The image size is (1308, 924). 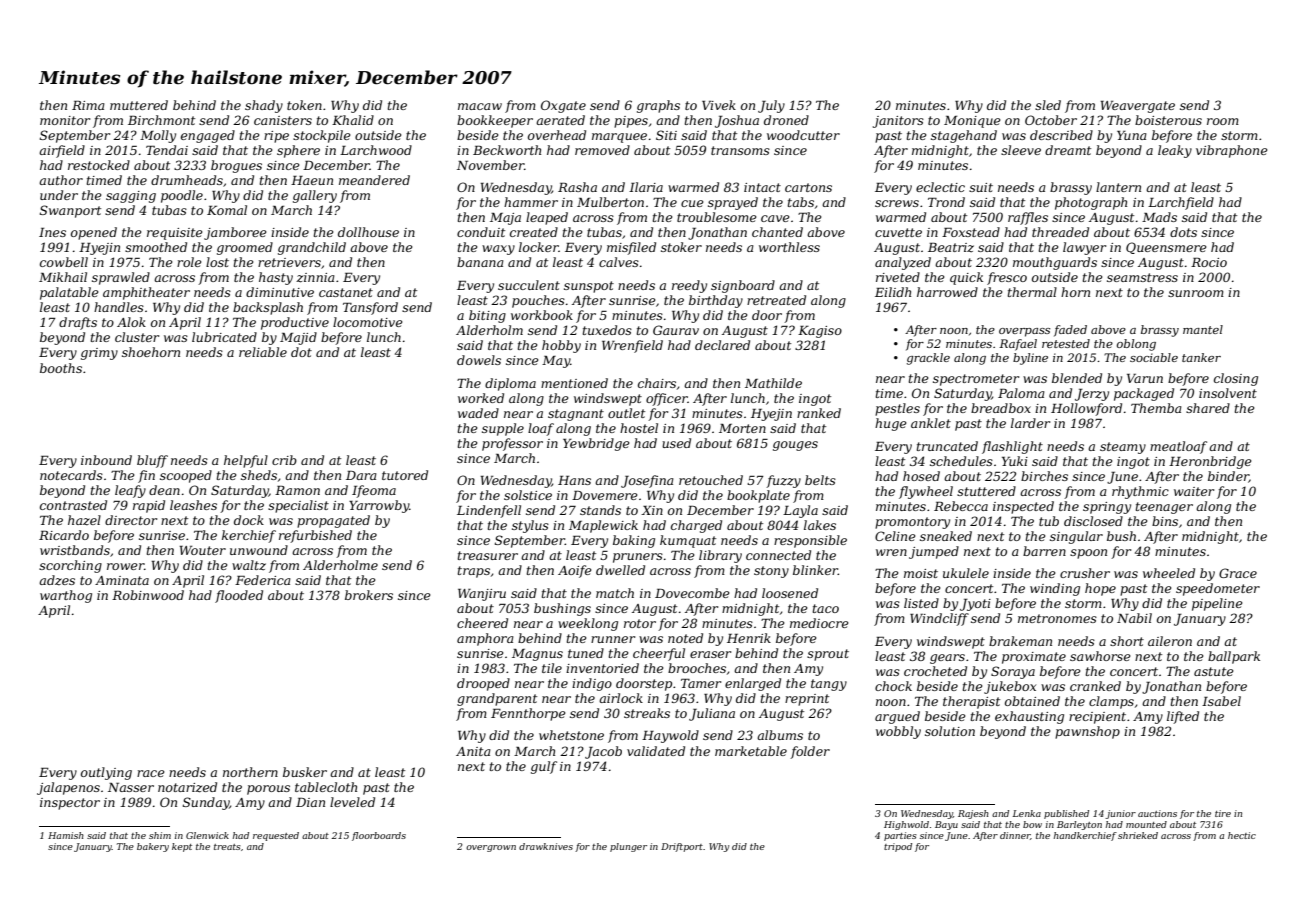 What do you see at coordinates (106, 460) in the screenshot?
I see `inbound` at bounding box center [106, 460].
